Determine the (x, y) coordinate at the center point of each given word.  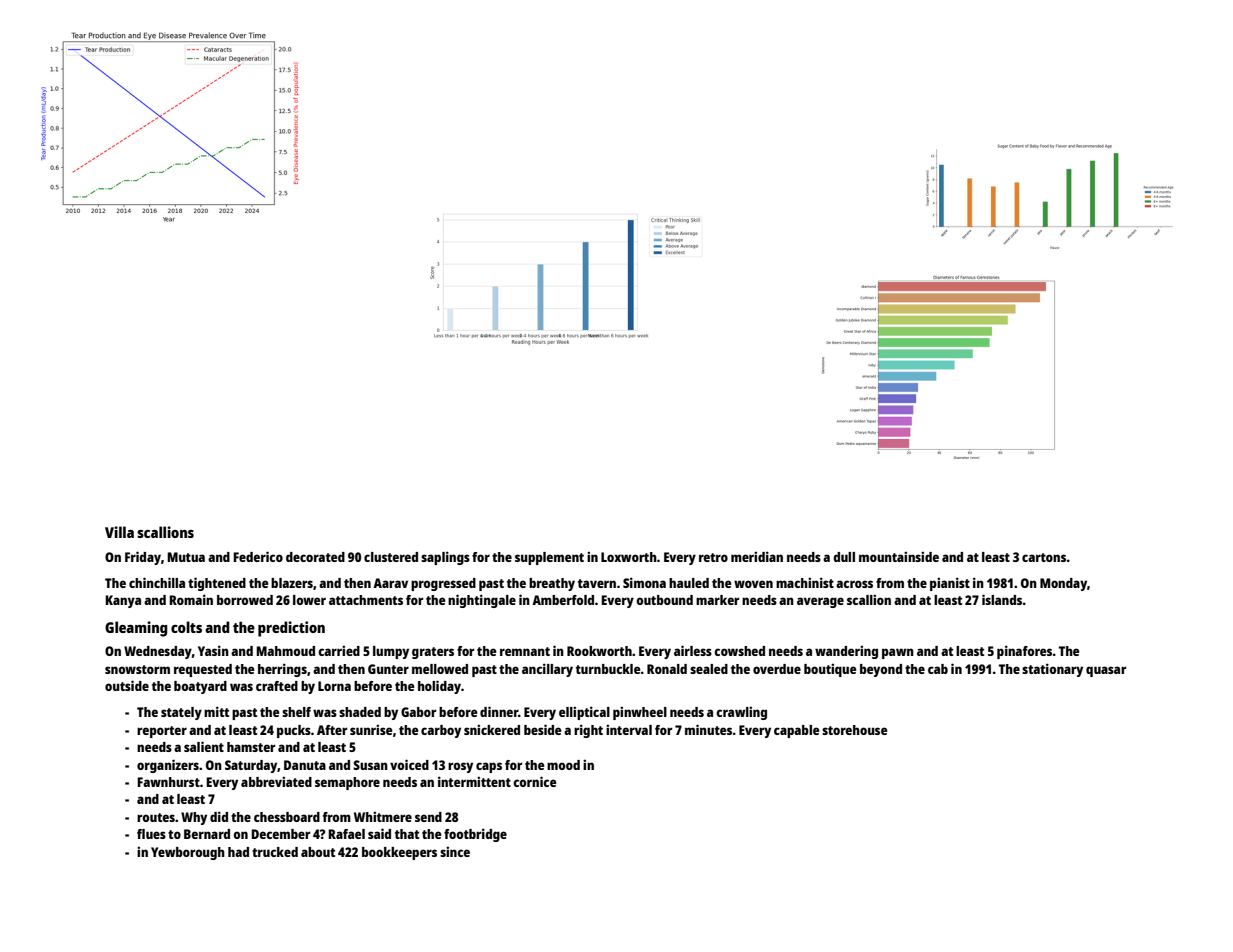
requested (203, 670)
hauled (689, 583)
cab (938, 669)
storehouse (854, 730)
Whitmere (383, 816)
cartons (1044, 557)
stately (181, 713)
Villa (119, 532)
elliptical (584, 713)
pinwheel (640, 713)
